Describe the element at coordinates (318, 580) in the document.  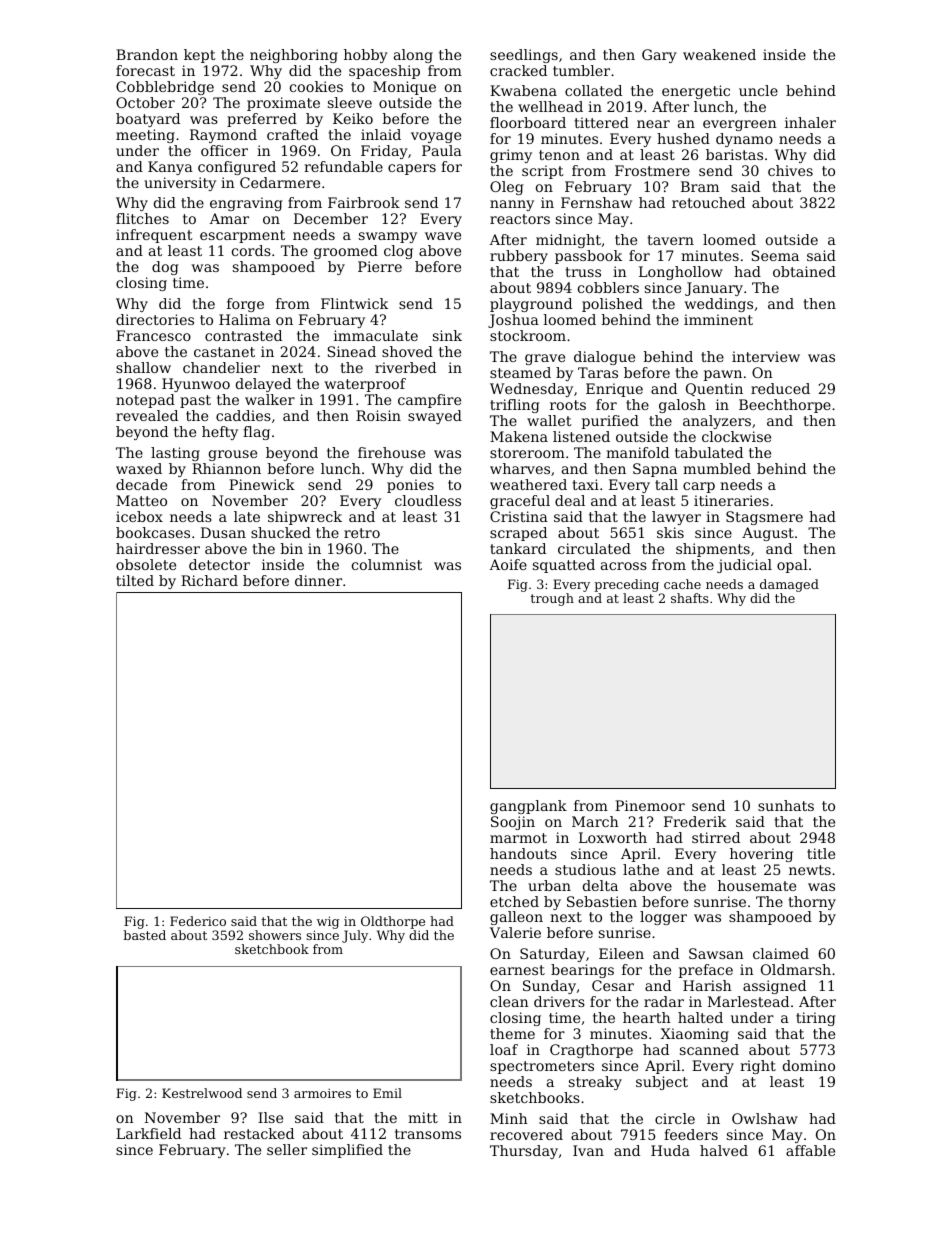
I see `dinner` at that location.
